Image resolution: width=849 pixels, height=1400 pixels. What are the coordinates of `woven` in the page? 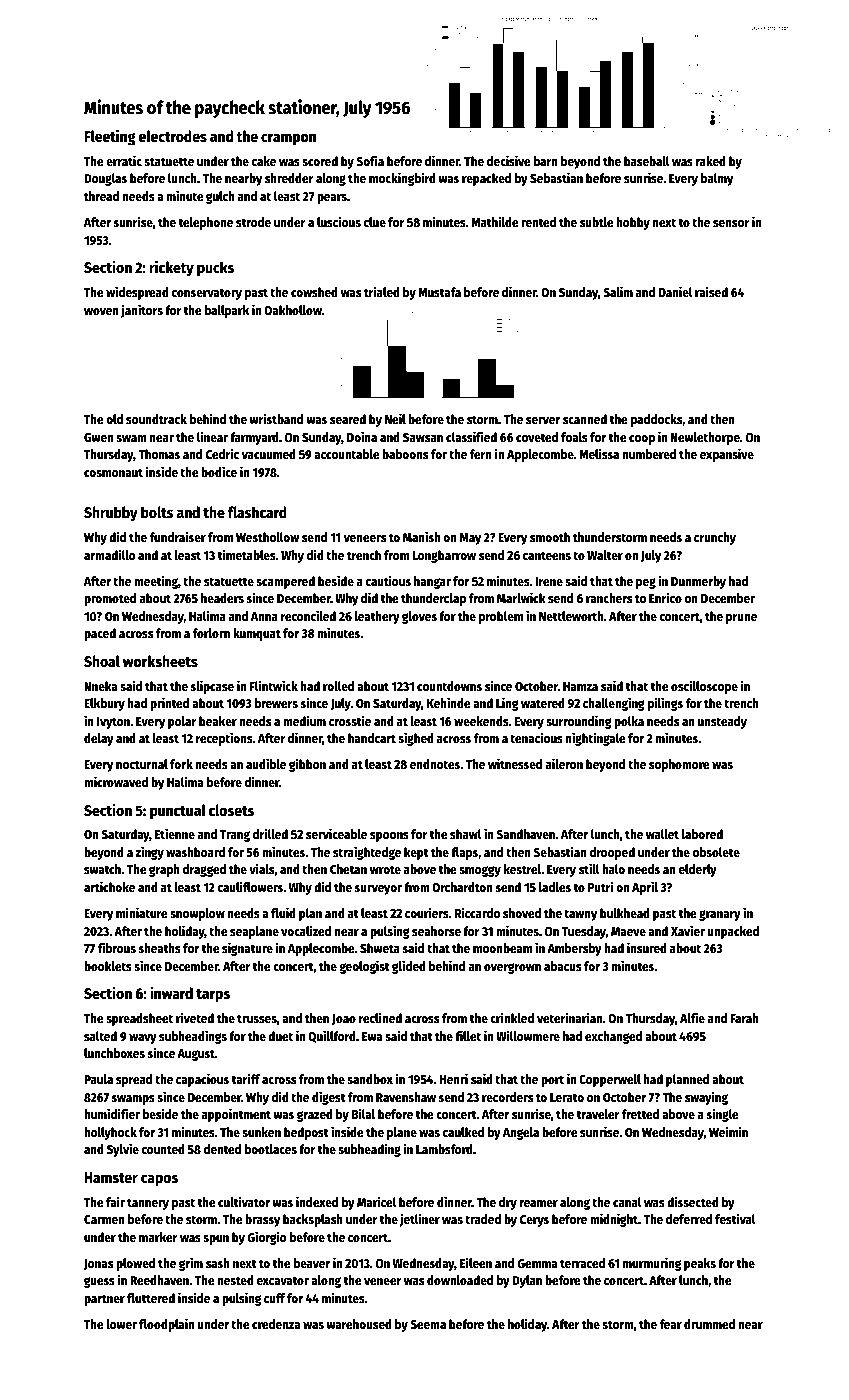 It's located at (101, 311).
